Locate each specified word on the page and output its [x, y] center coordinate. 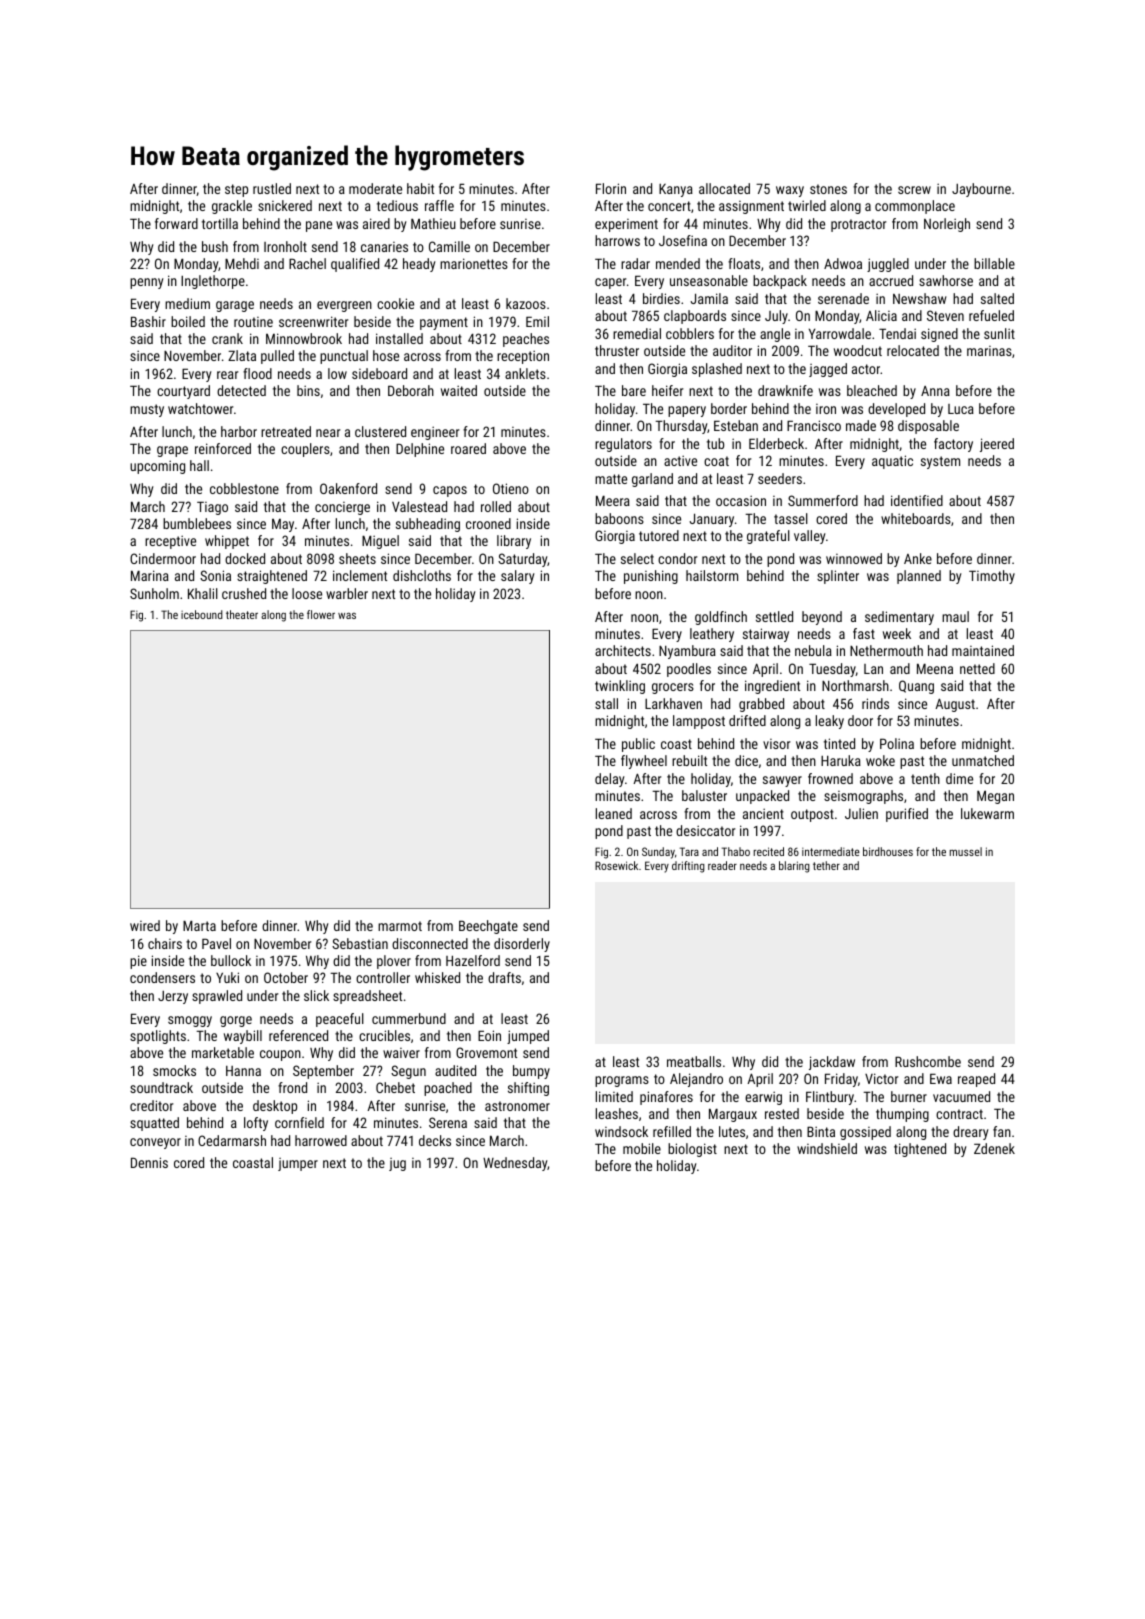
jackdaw [832, 1063]
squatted [154, 1124]
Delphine [420, 450]
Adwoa [843, 263]
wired [145, 925]
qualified [355, 265]
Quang [916, 687]
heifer [667, 390]
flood [257, 373]
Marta [199, 925]
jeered [997, 445]
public [638, 745]
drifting [688, 867]
